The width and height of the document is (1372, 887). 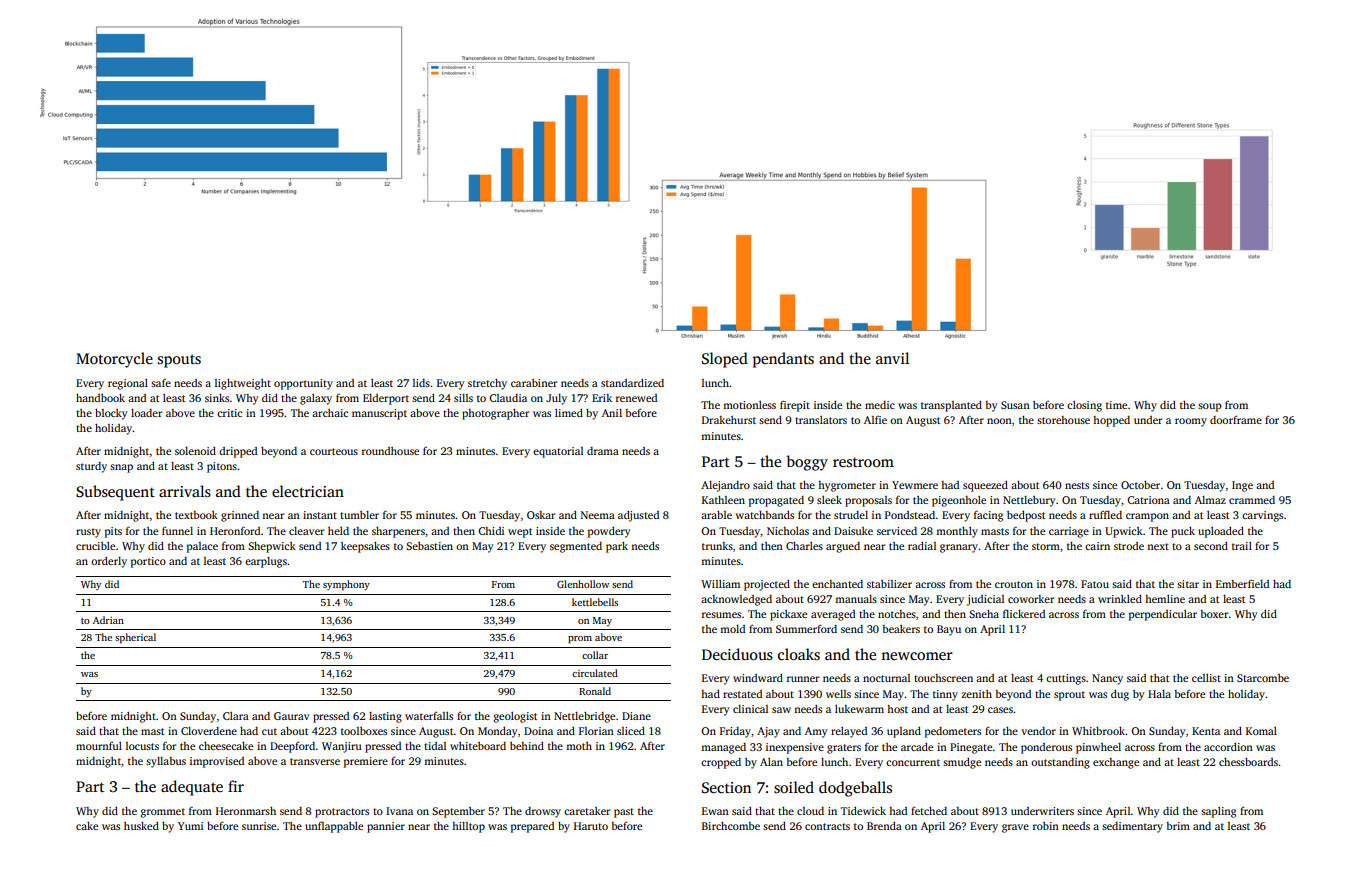 I want to click on Section, so click(x=726, y=788).
